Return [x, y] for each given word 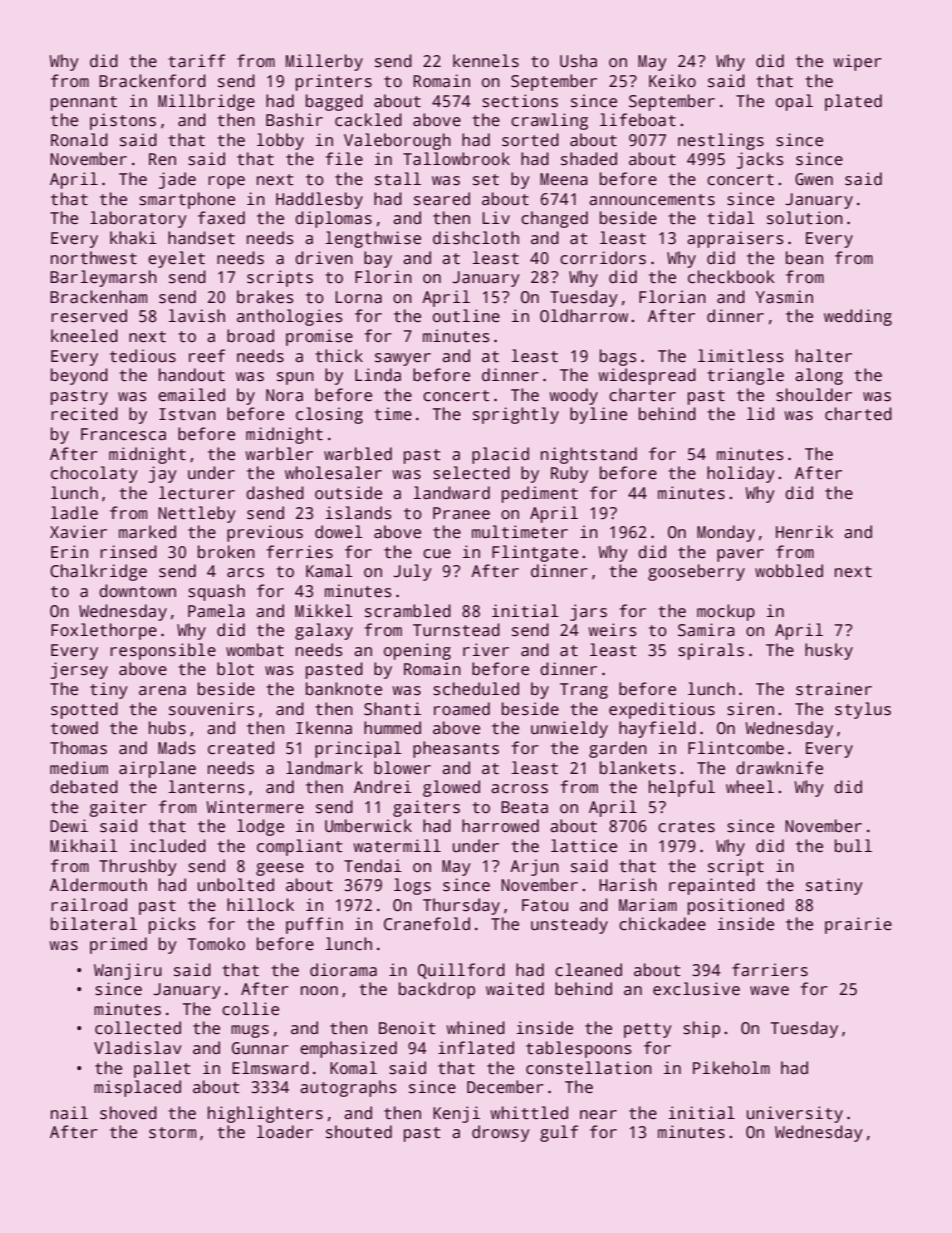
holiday [741, 474]
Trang [584, 691]
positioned [736, 906]
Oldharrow [584, 316]
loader [285, 1132]
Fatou [545, 905]
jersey [79, 670]
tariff [196, 61]
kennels [486, 61]
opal [794, 102]
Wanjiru [128, 971]
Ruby [569, 474]
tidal [731, 218]
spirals [711, 651]
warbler [279, 454]
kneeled [84, 336]
